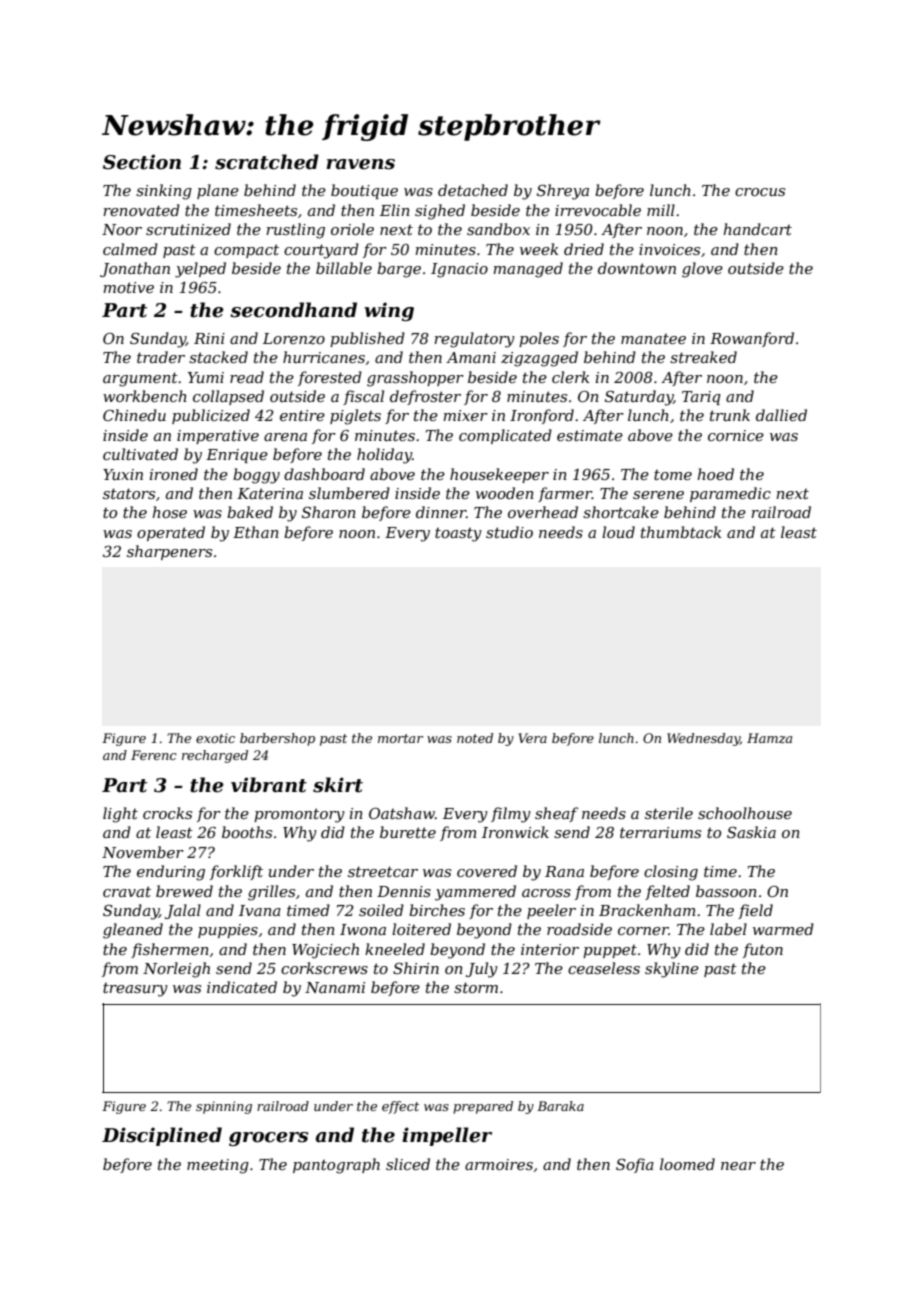 Image resolution: width=924 pixels, height=1308 pixels. Describe the element at coordinates (667, 892) in the screenshot. I see `felted` at that location.
